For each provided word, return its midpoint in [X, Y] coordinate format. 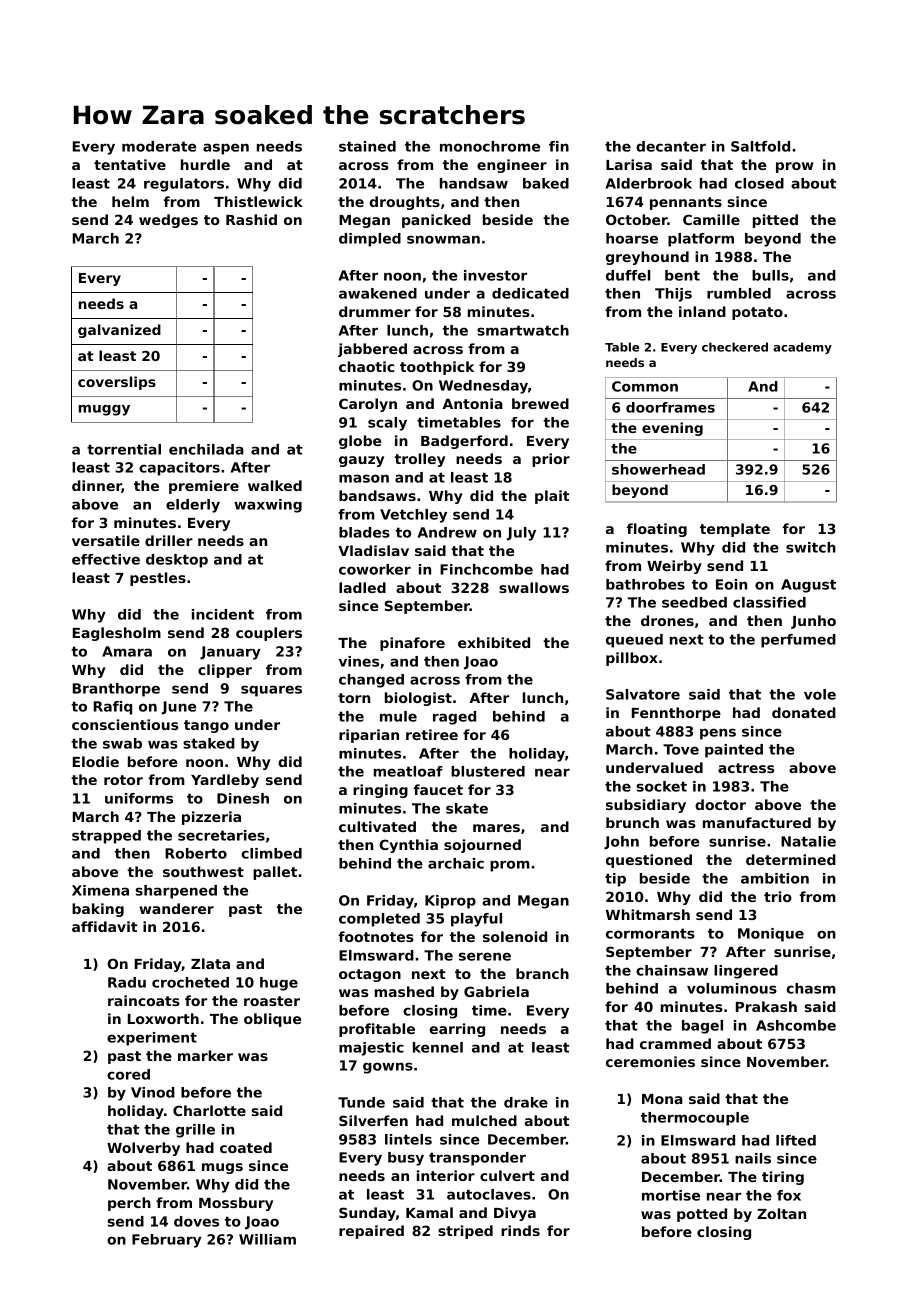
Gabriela [496, 991]
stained [367, 146]
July [521, 534]
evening [672, 429]
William [267, 1239]
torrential [124, 449]
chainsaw [672, 970]
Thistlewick [258, 201]
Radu [127, 982]
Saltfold [760, 146]
